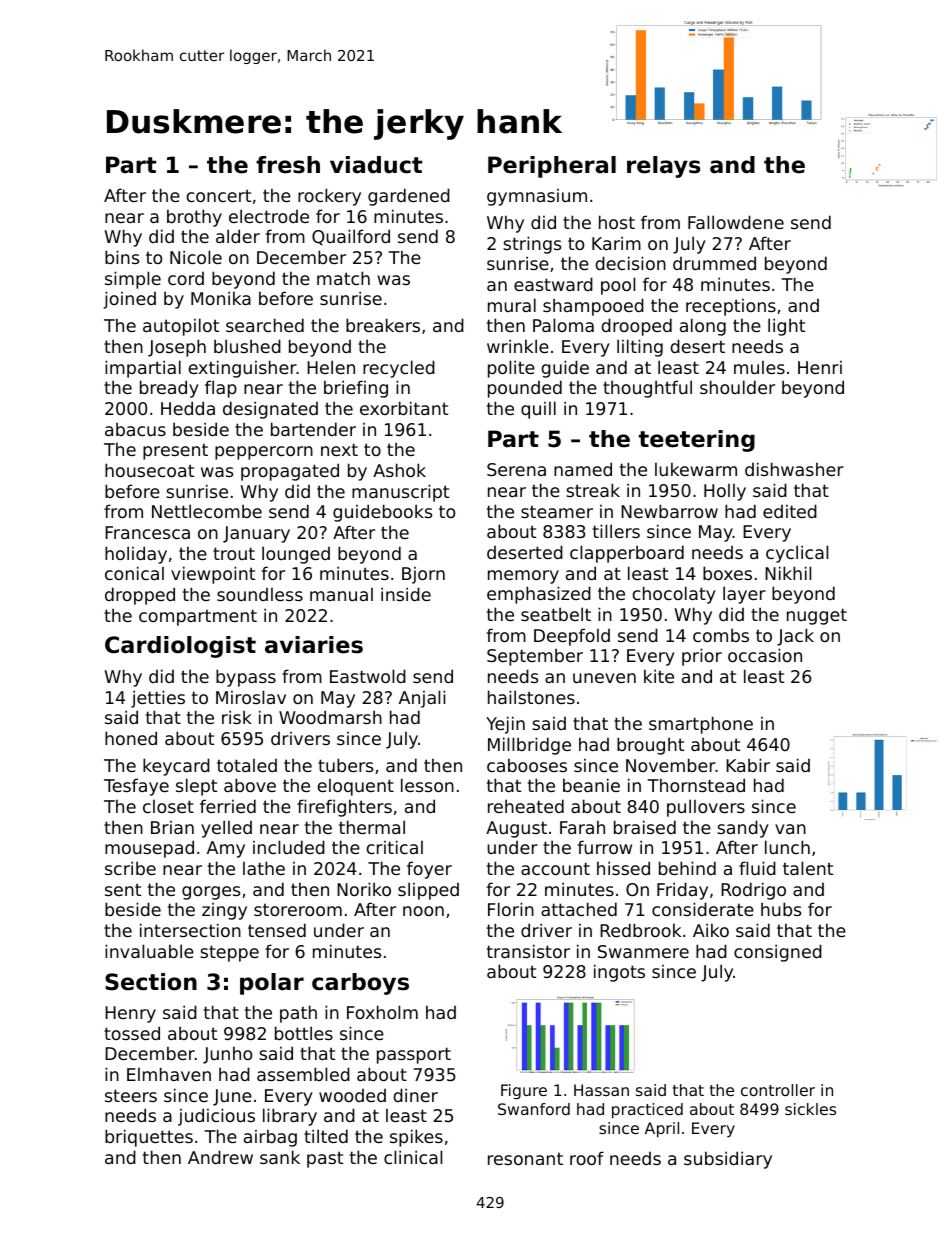 The width and height of the page is (952, 1233). Describe the element at coordinates (696, 785) in the page. I see `Thornstead` at that location.
